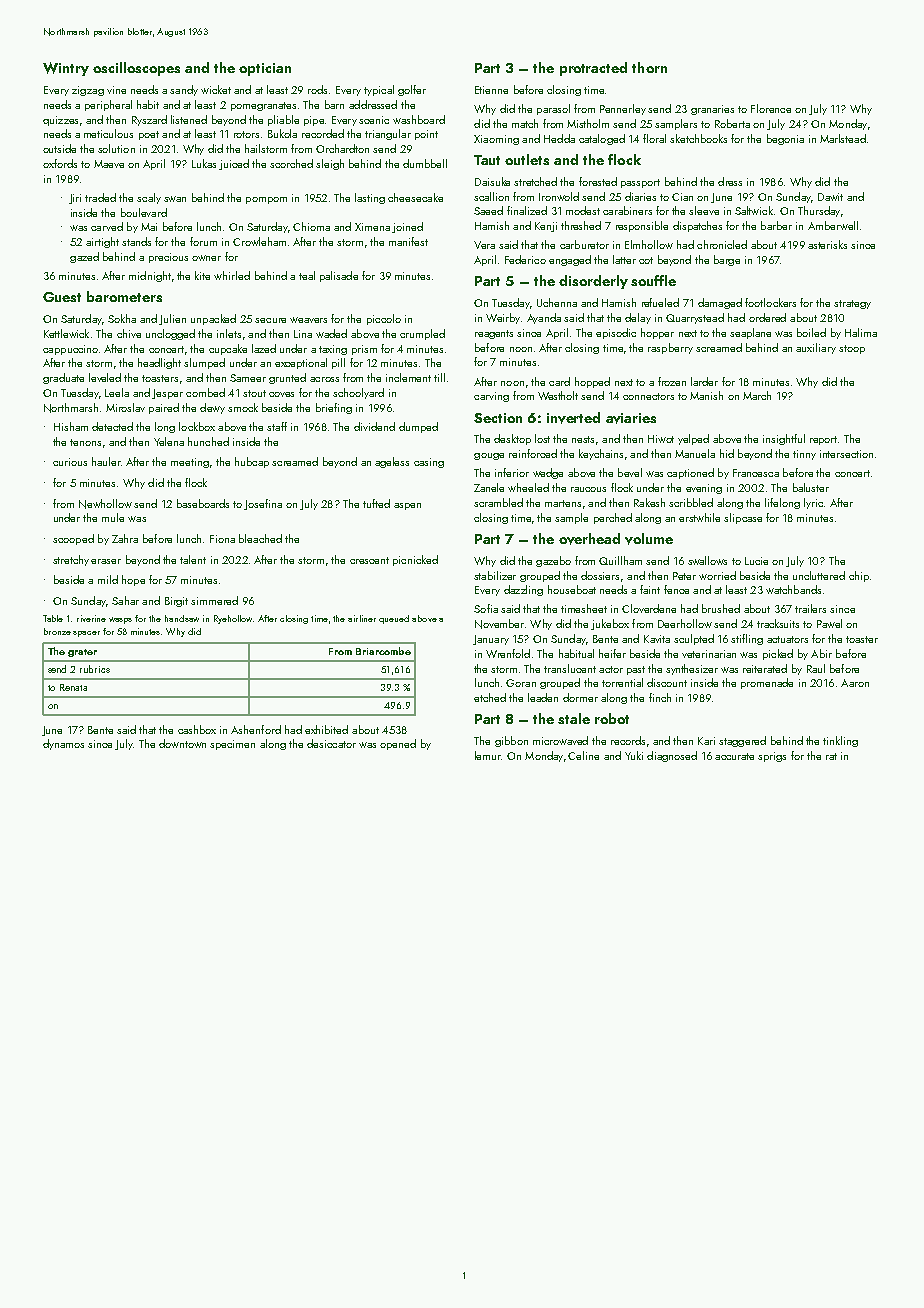 Image resolution: width=924 pixels, height=1308 pixels. Describe the element at coordinates (117, 392) in the document. I see `Leela` at that location.
